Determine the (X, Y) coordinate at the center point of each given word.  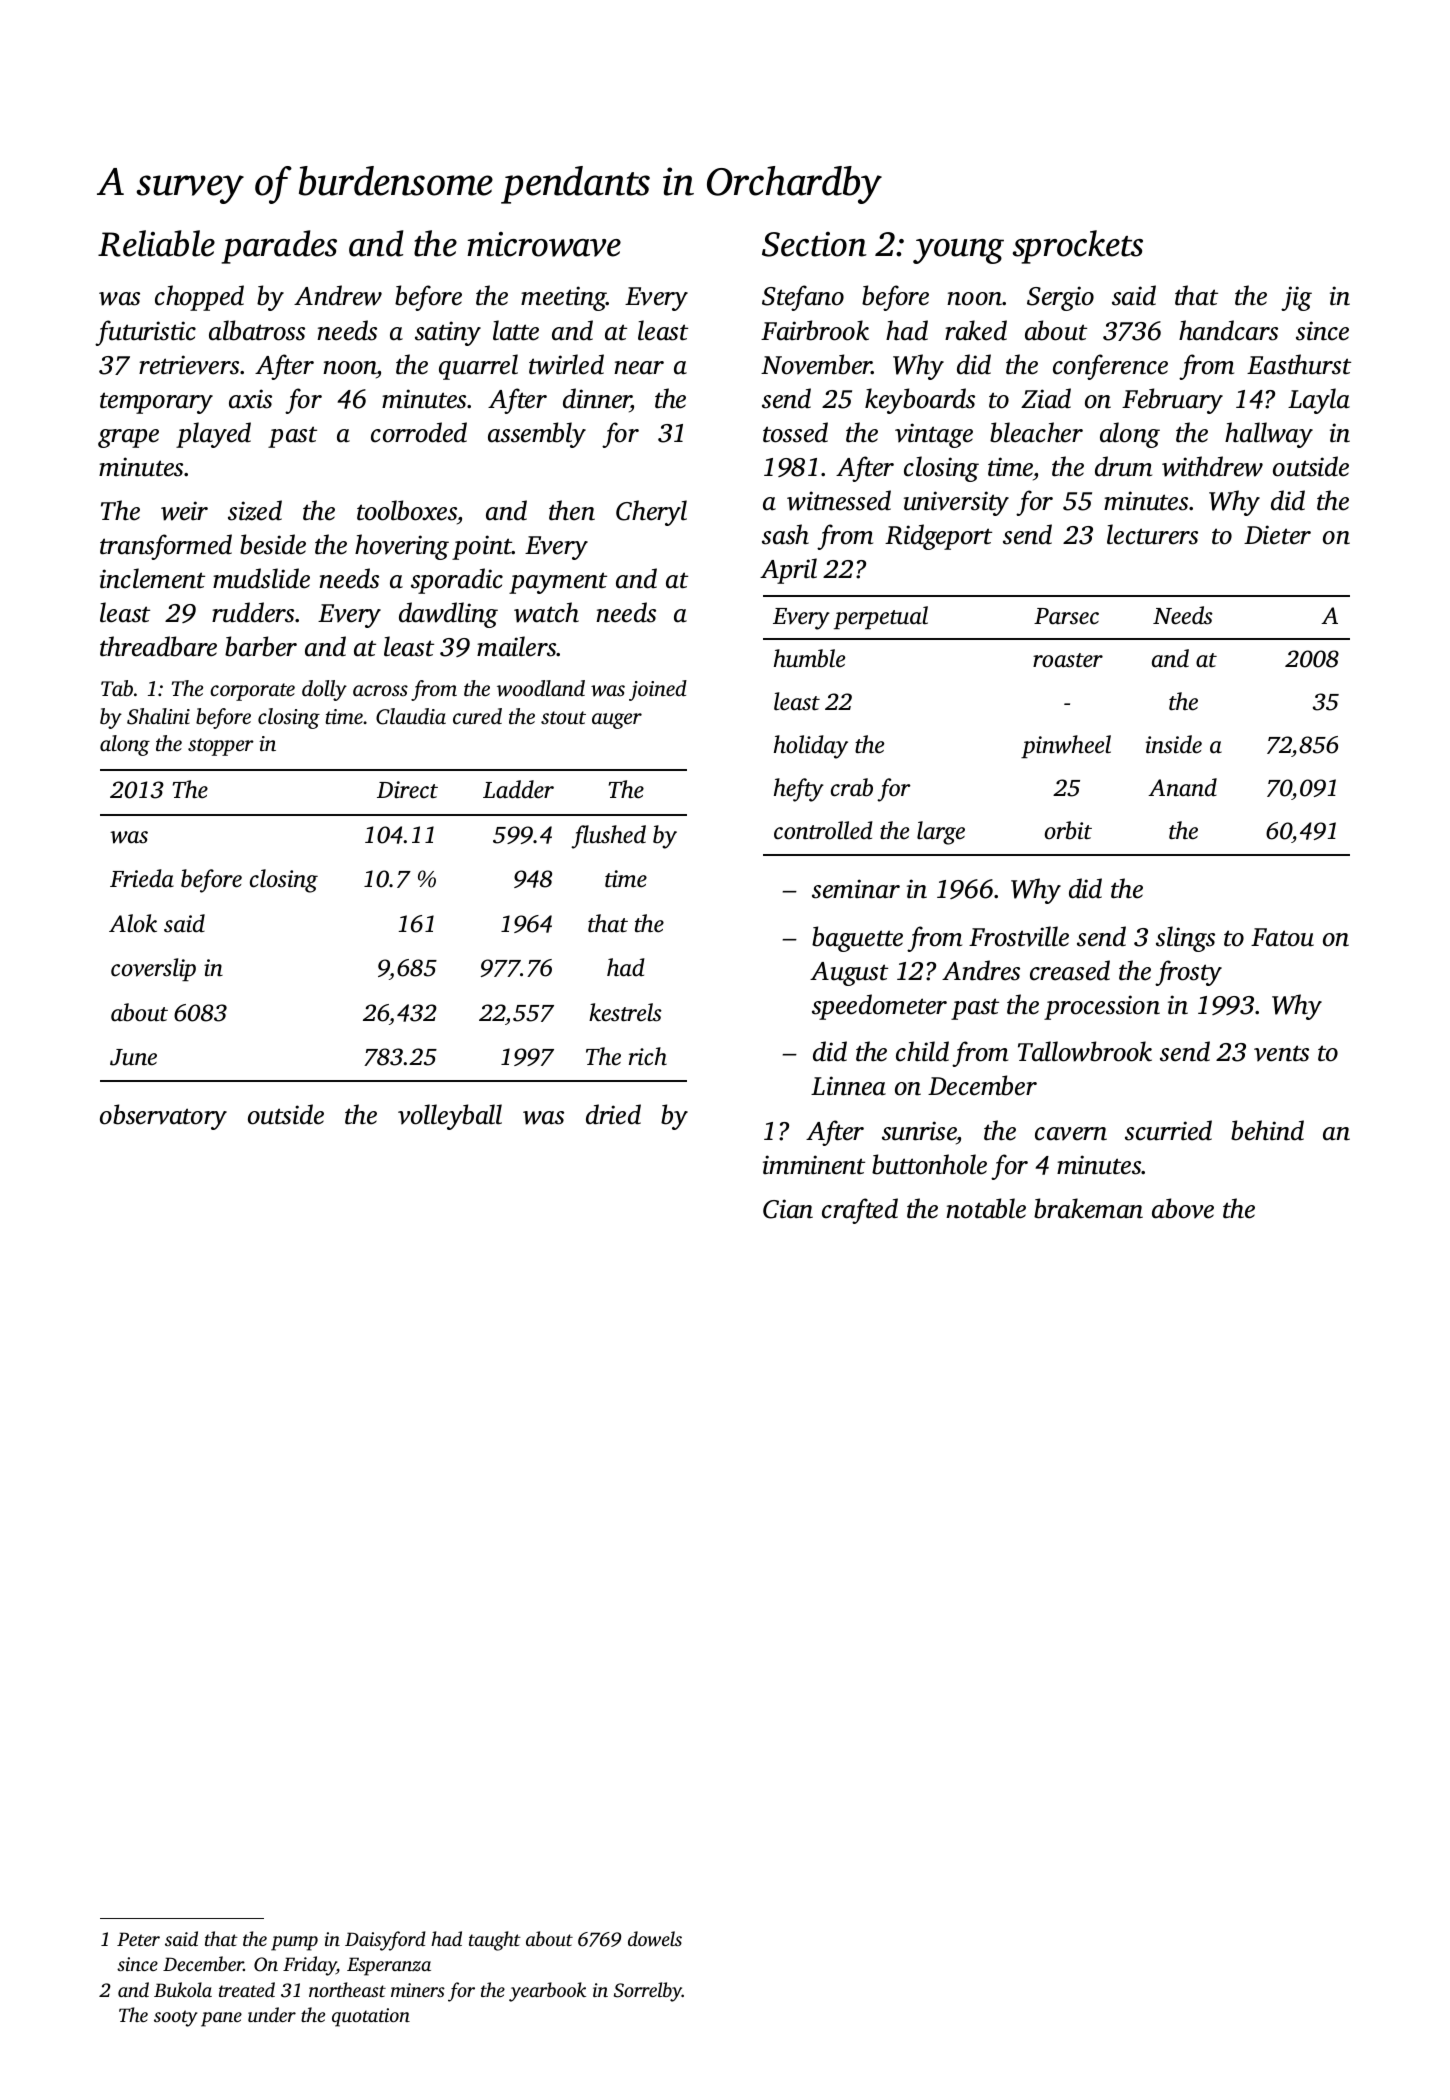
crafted (860, 1211)
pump (294, 1943)
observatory (163, 1117)
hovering (402, 547)
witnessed (839, 500)
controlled (823, 830)
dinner (597, 398)
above (1183, 1208)
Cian (788, 1209)
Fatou (1282, 937)
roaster (1068, 660)
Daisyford (385, 1941)
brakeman (1088, 1208)
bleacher (1036, 432)
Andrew (338, 295)
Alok (133, 923)
